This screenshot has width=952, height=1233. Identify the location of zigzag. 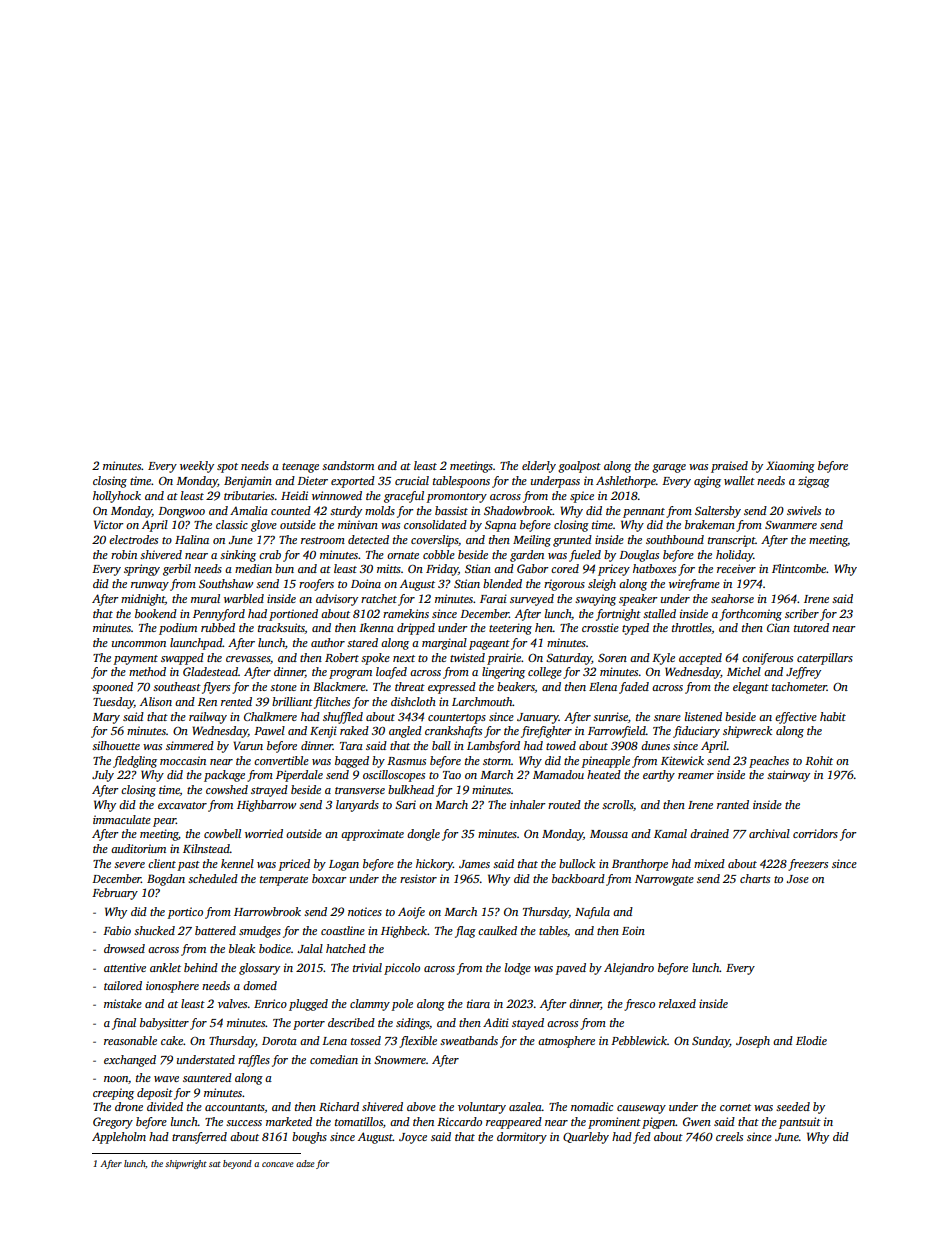
(814, 482).
